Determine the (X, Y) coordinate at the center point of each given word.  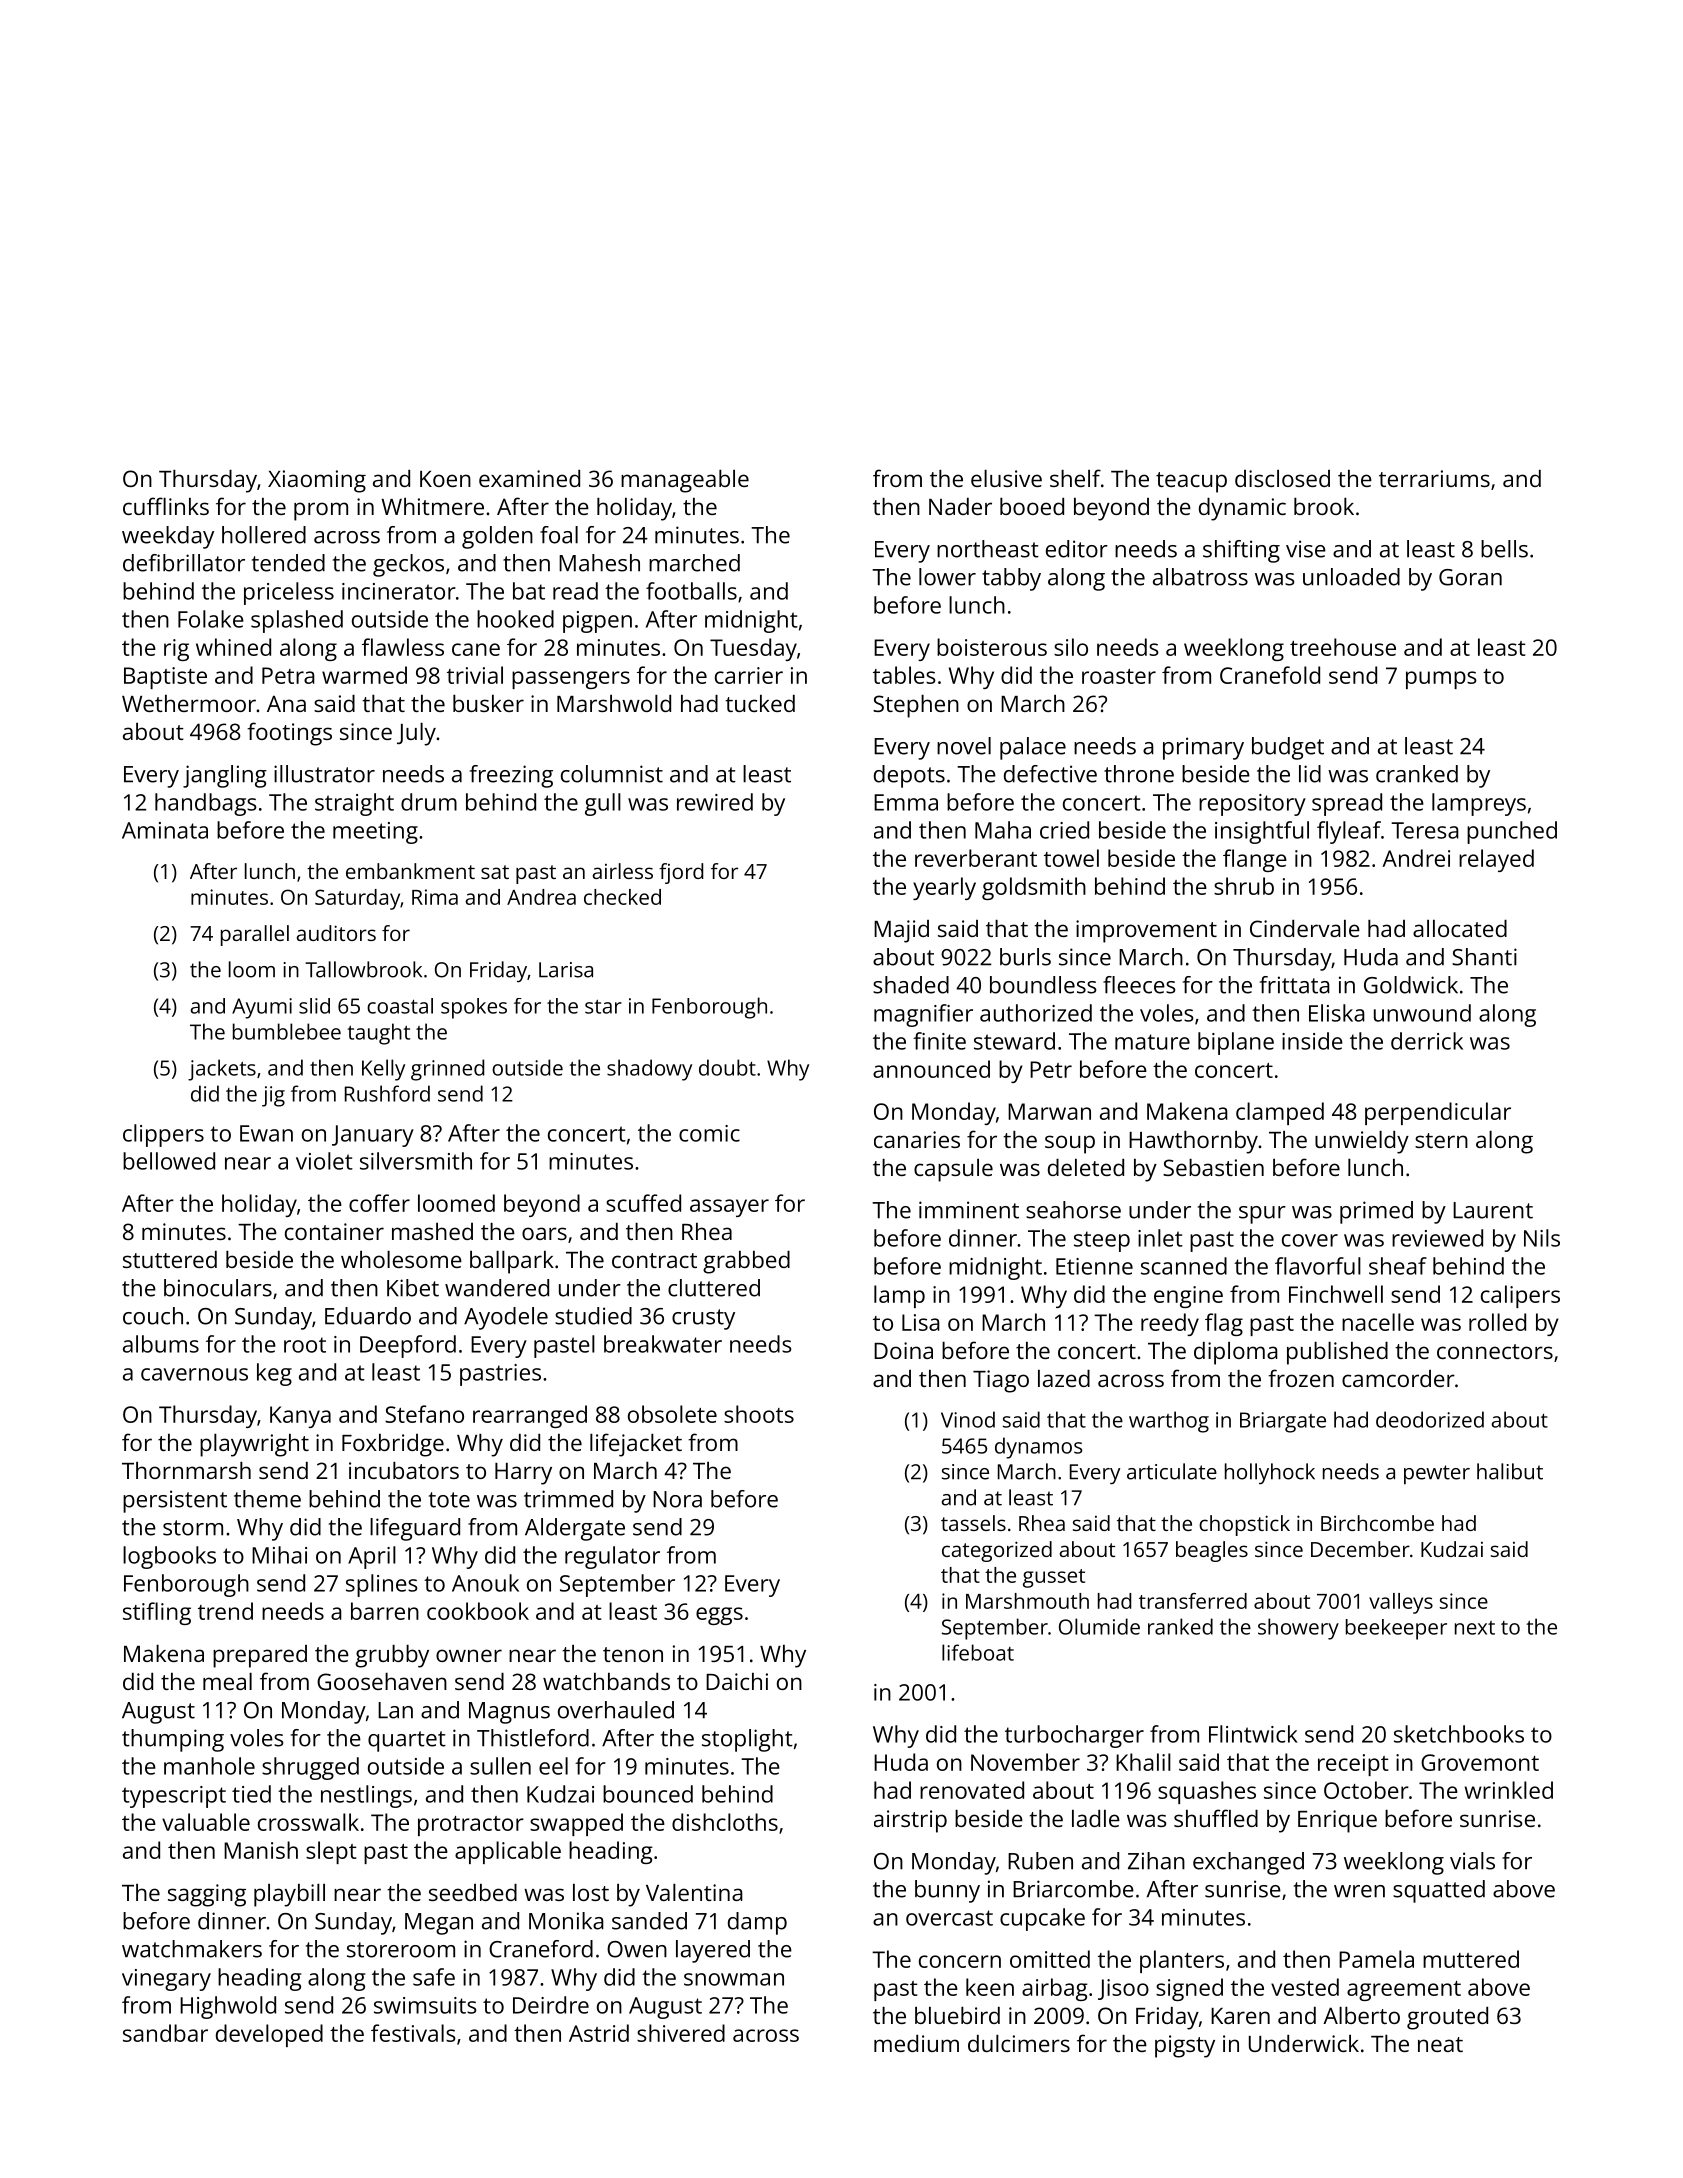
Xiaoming (317, 481)
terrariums (1434, 478)
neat (1440, 2044)
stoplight (747, 1740)
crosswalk (308, 1822)
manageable (685, 481)
